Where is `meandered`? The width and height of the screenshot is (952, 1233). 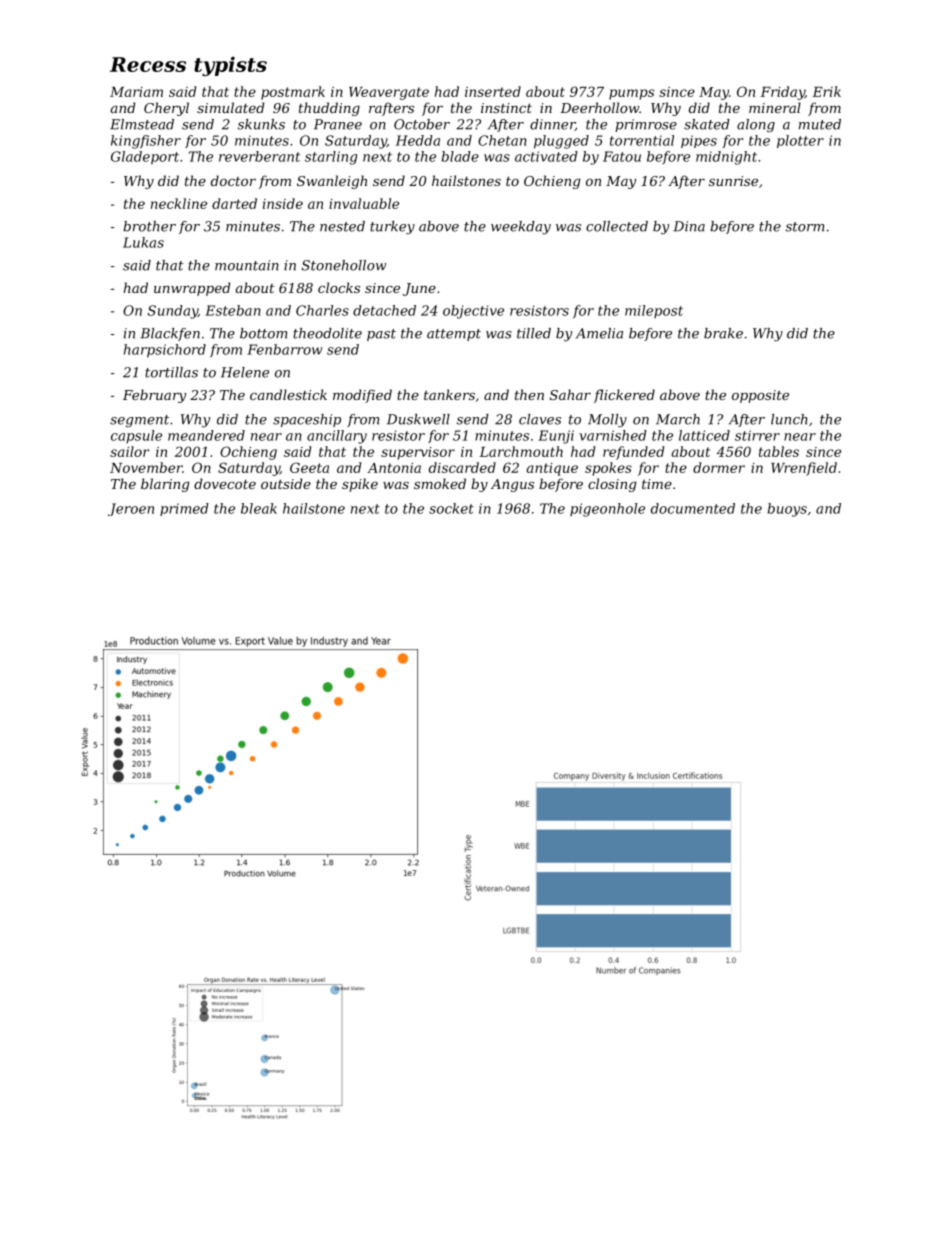
meandered is located at coordinates (206, 435).
